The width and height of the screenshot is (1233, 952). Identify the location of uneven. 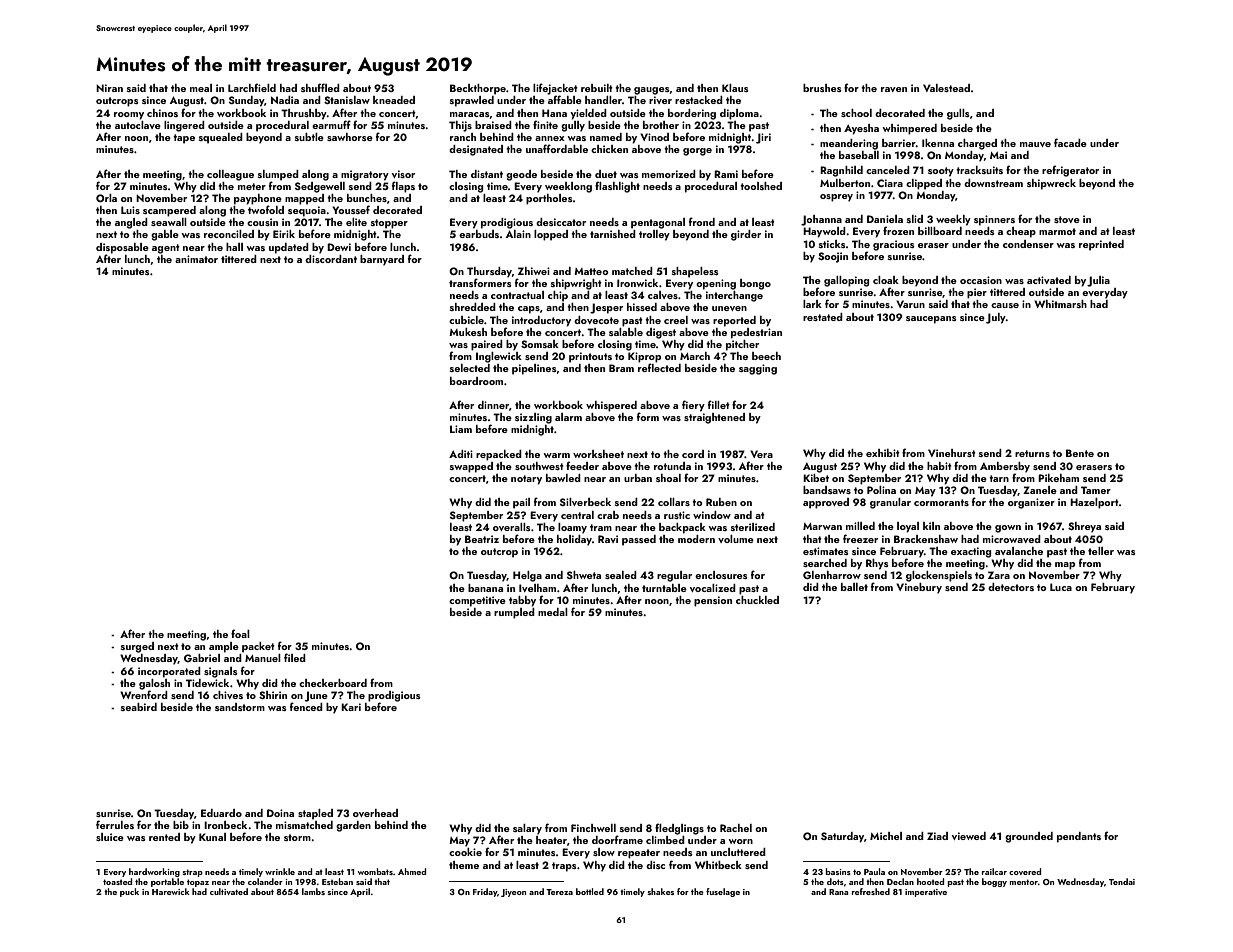
(729, 308).
